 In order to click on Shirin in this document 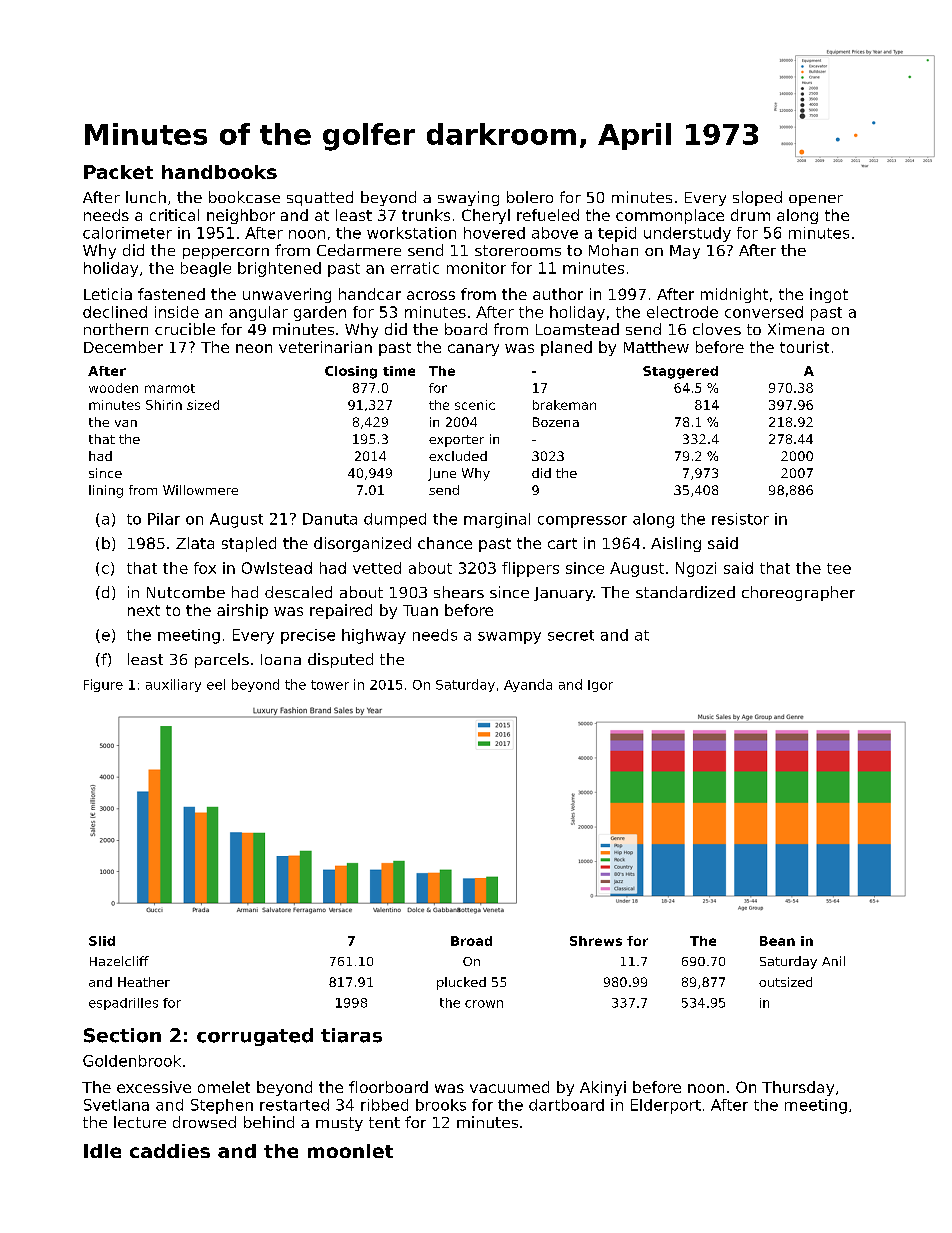, I will do `click(164, 405)`.
